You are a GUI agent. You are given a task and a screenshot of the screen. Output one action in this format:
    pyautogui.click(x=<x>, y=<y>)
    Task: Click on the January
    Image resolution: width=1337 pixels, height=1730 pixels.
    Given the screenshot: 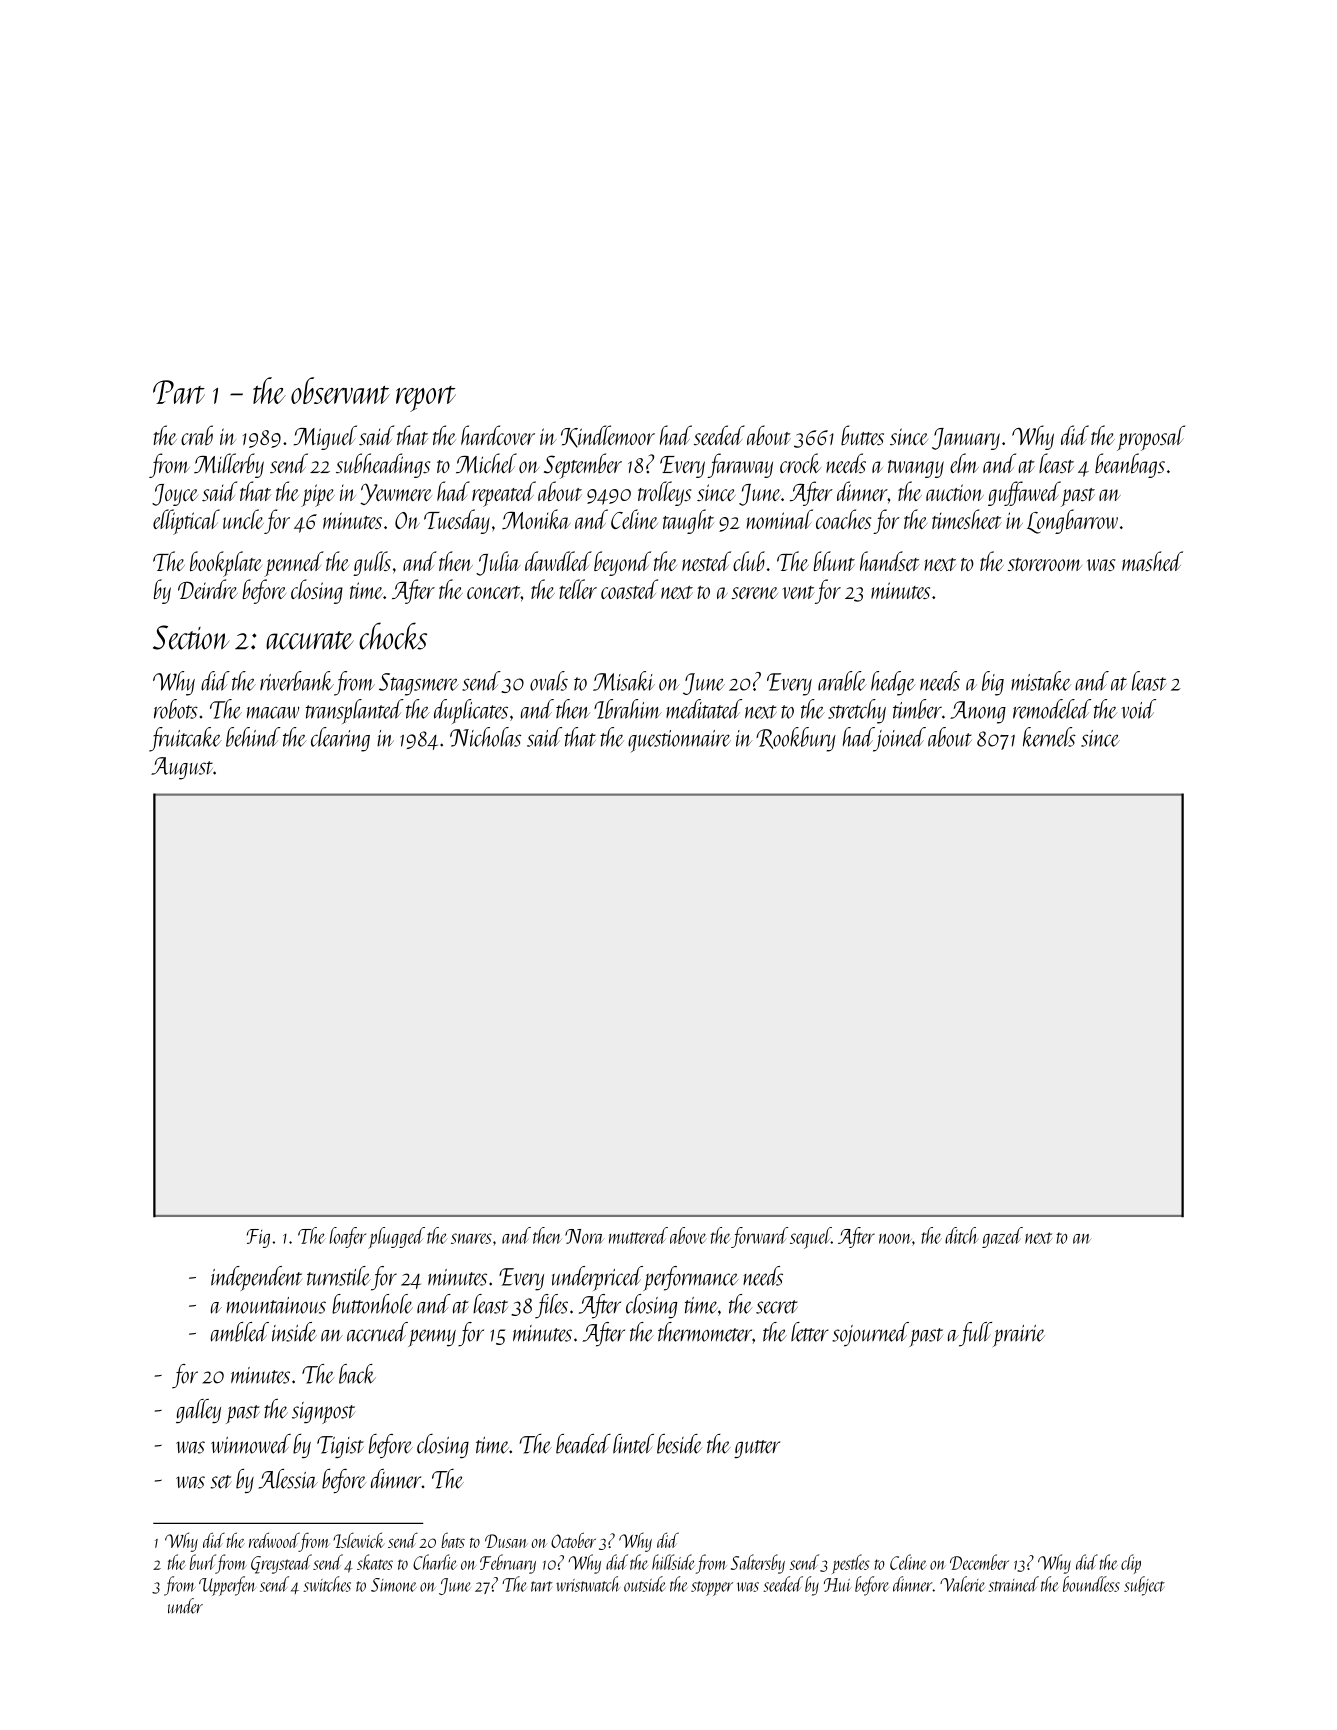 What is the action you would take?
    pyautogui.click(x=966, y=439)
